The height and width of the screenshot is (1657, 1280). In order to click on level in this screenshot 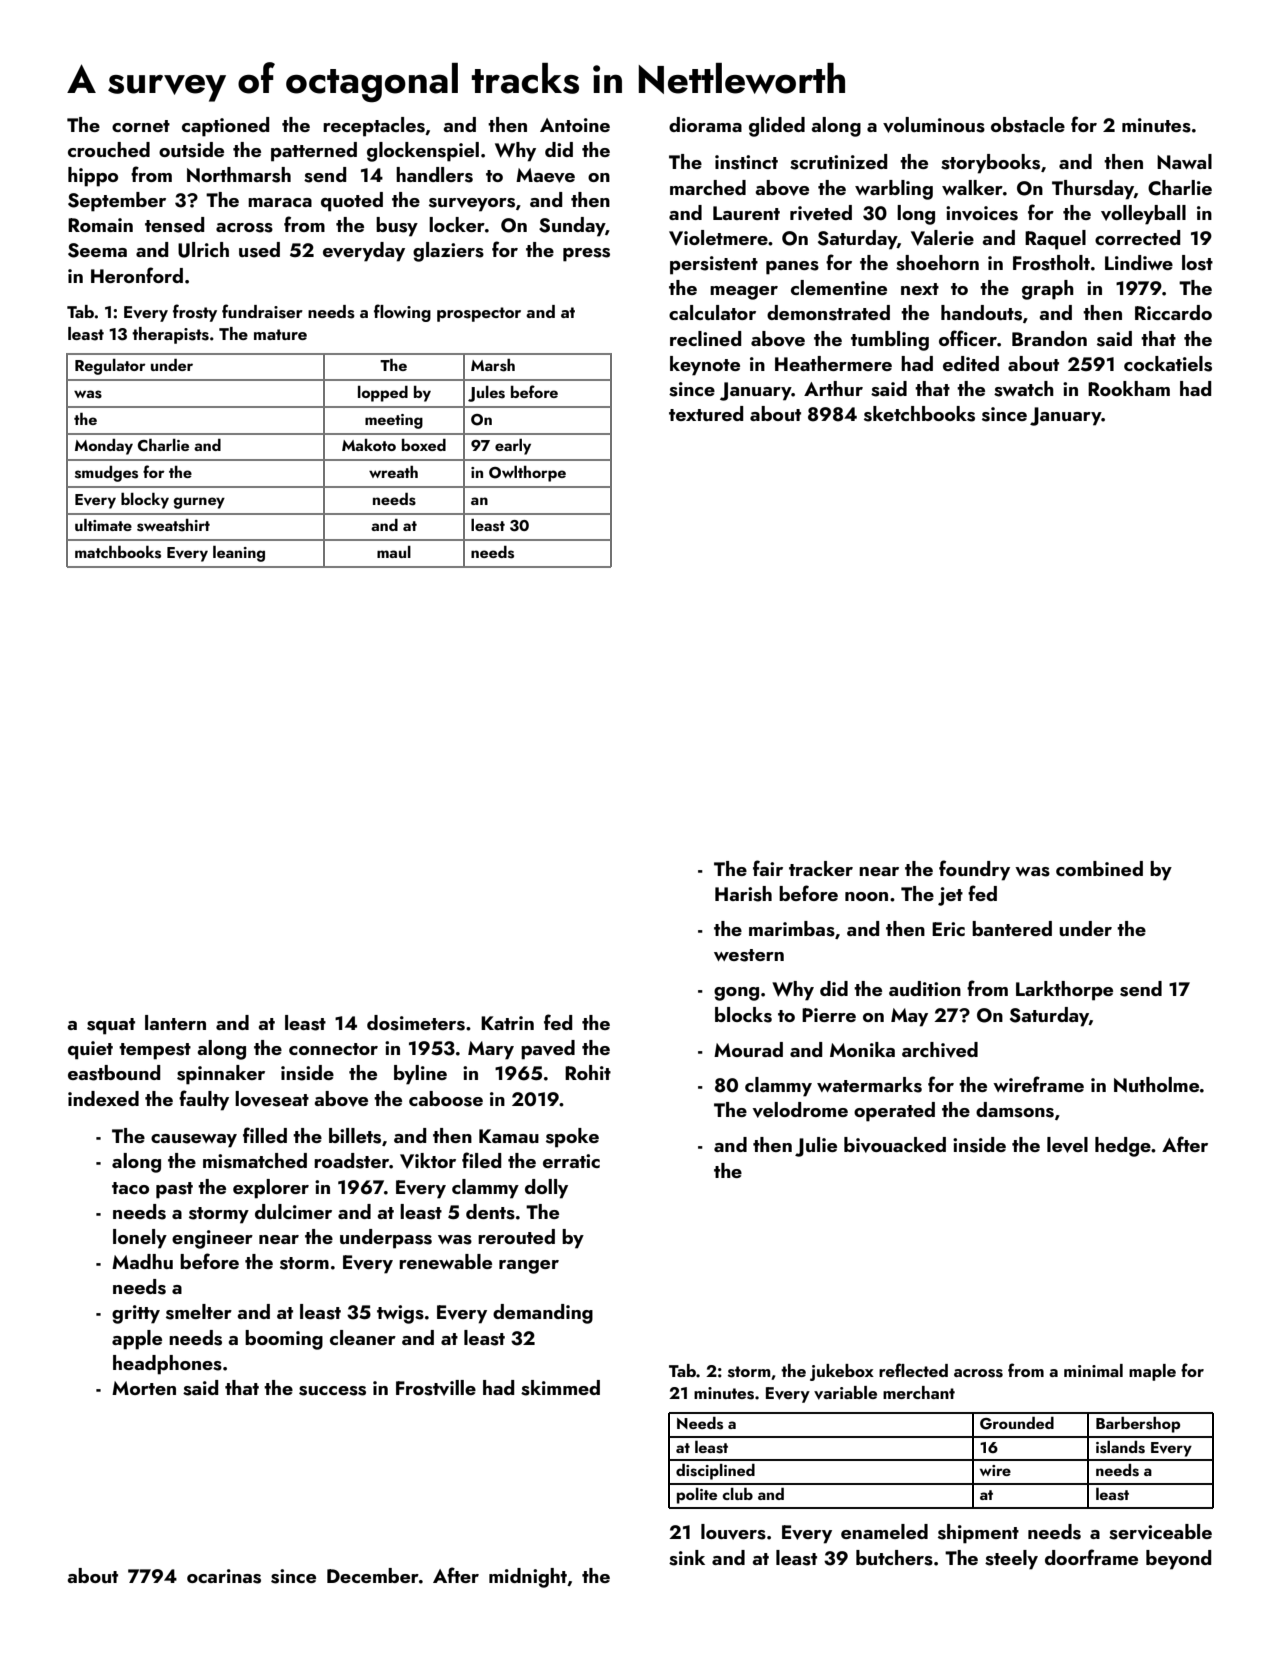, I will do `click(1067, 1145)`.
